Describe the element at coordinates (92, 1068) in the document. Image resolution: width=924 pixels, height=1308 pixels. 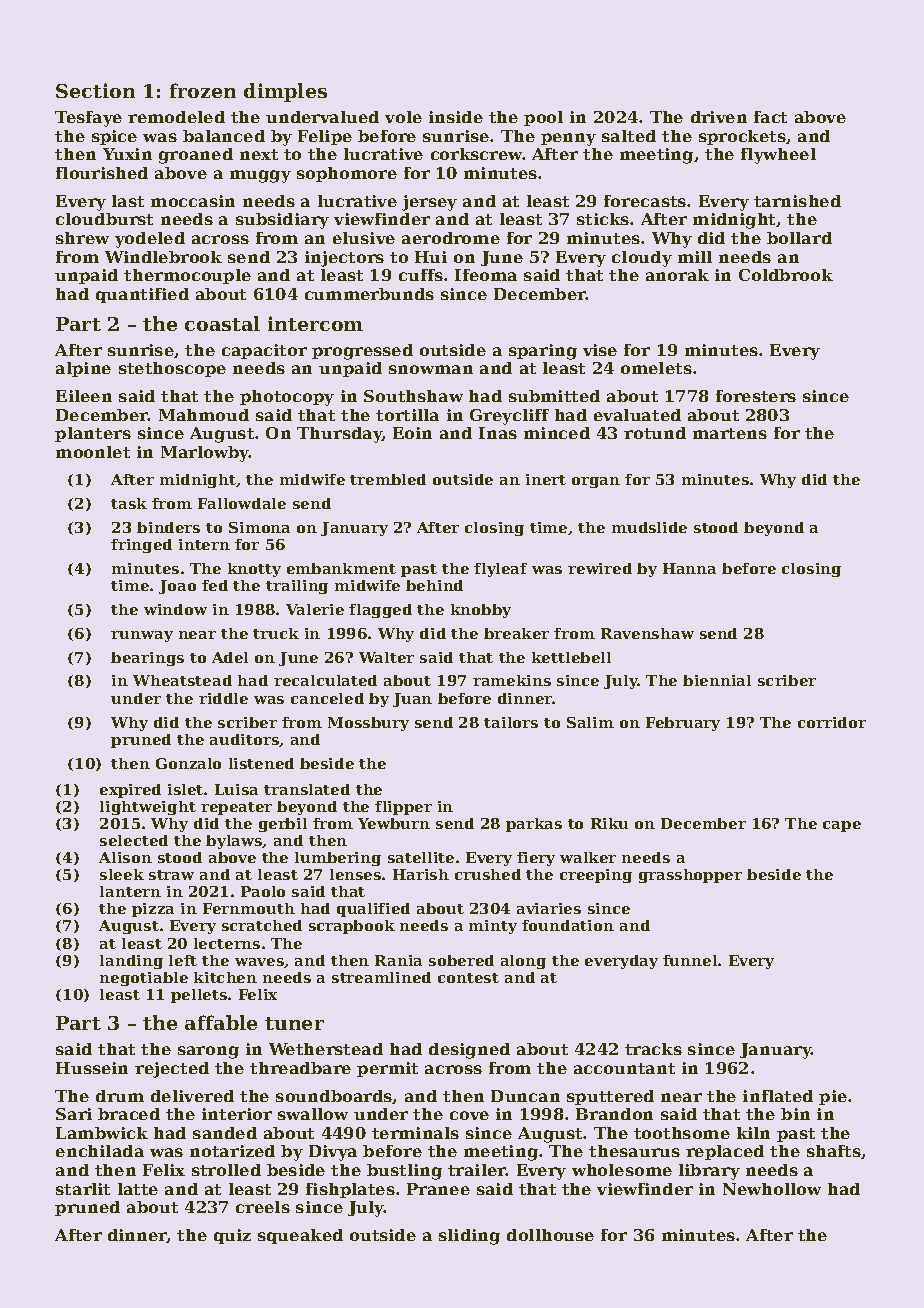
I see `Hussein` at that location.
